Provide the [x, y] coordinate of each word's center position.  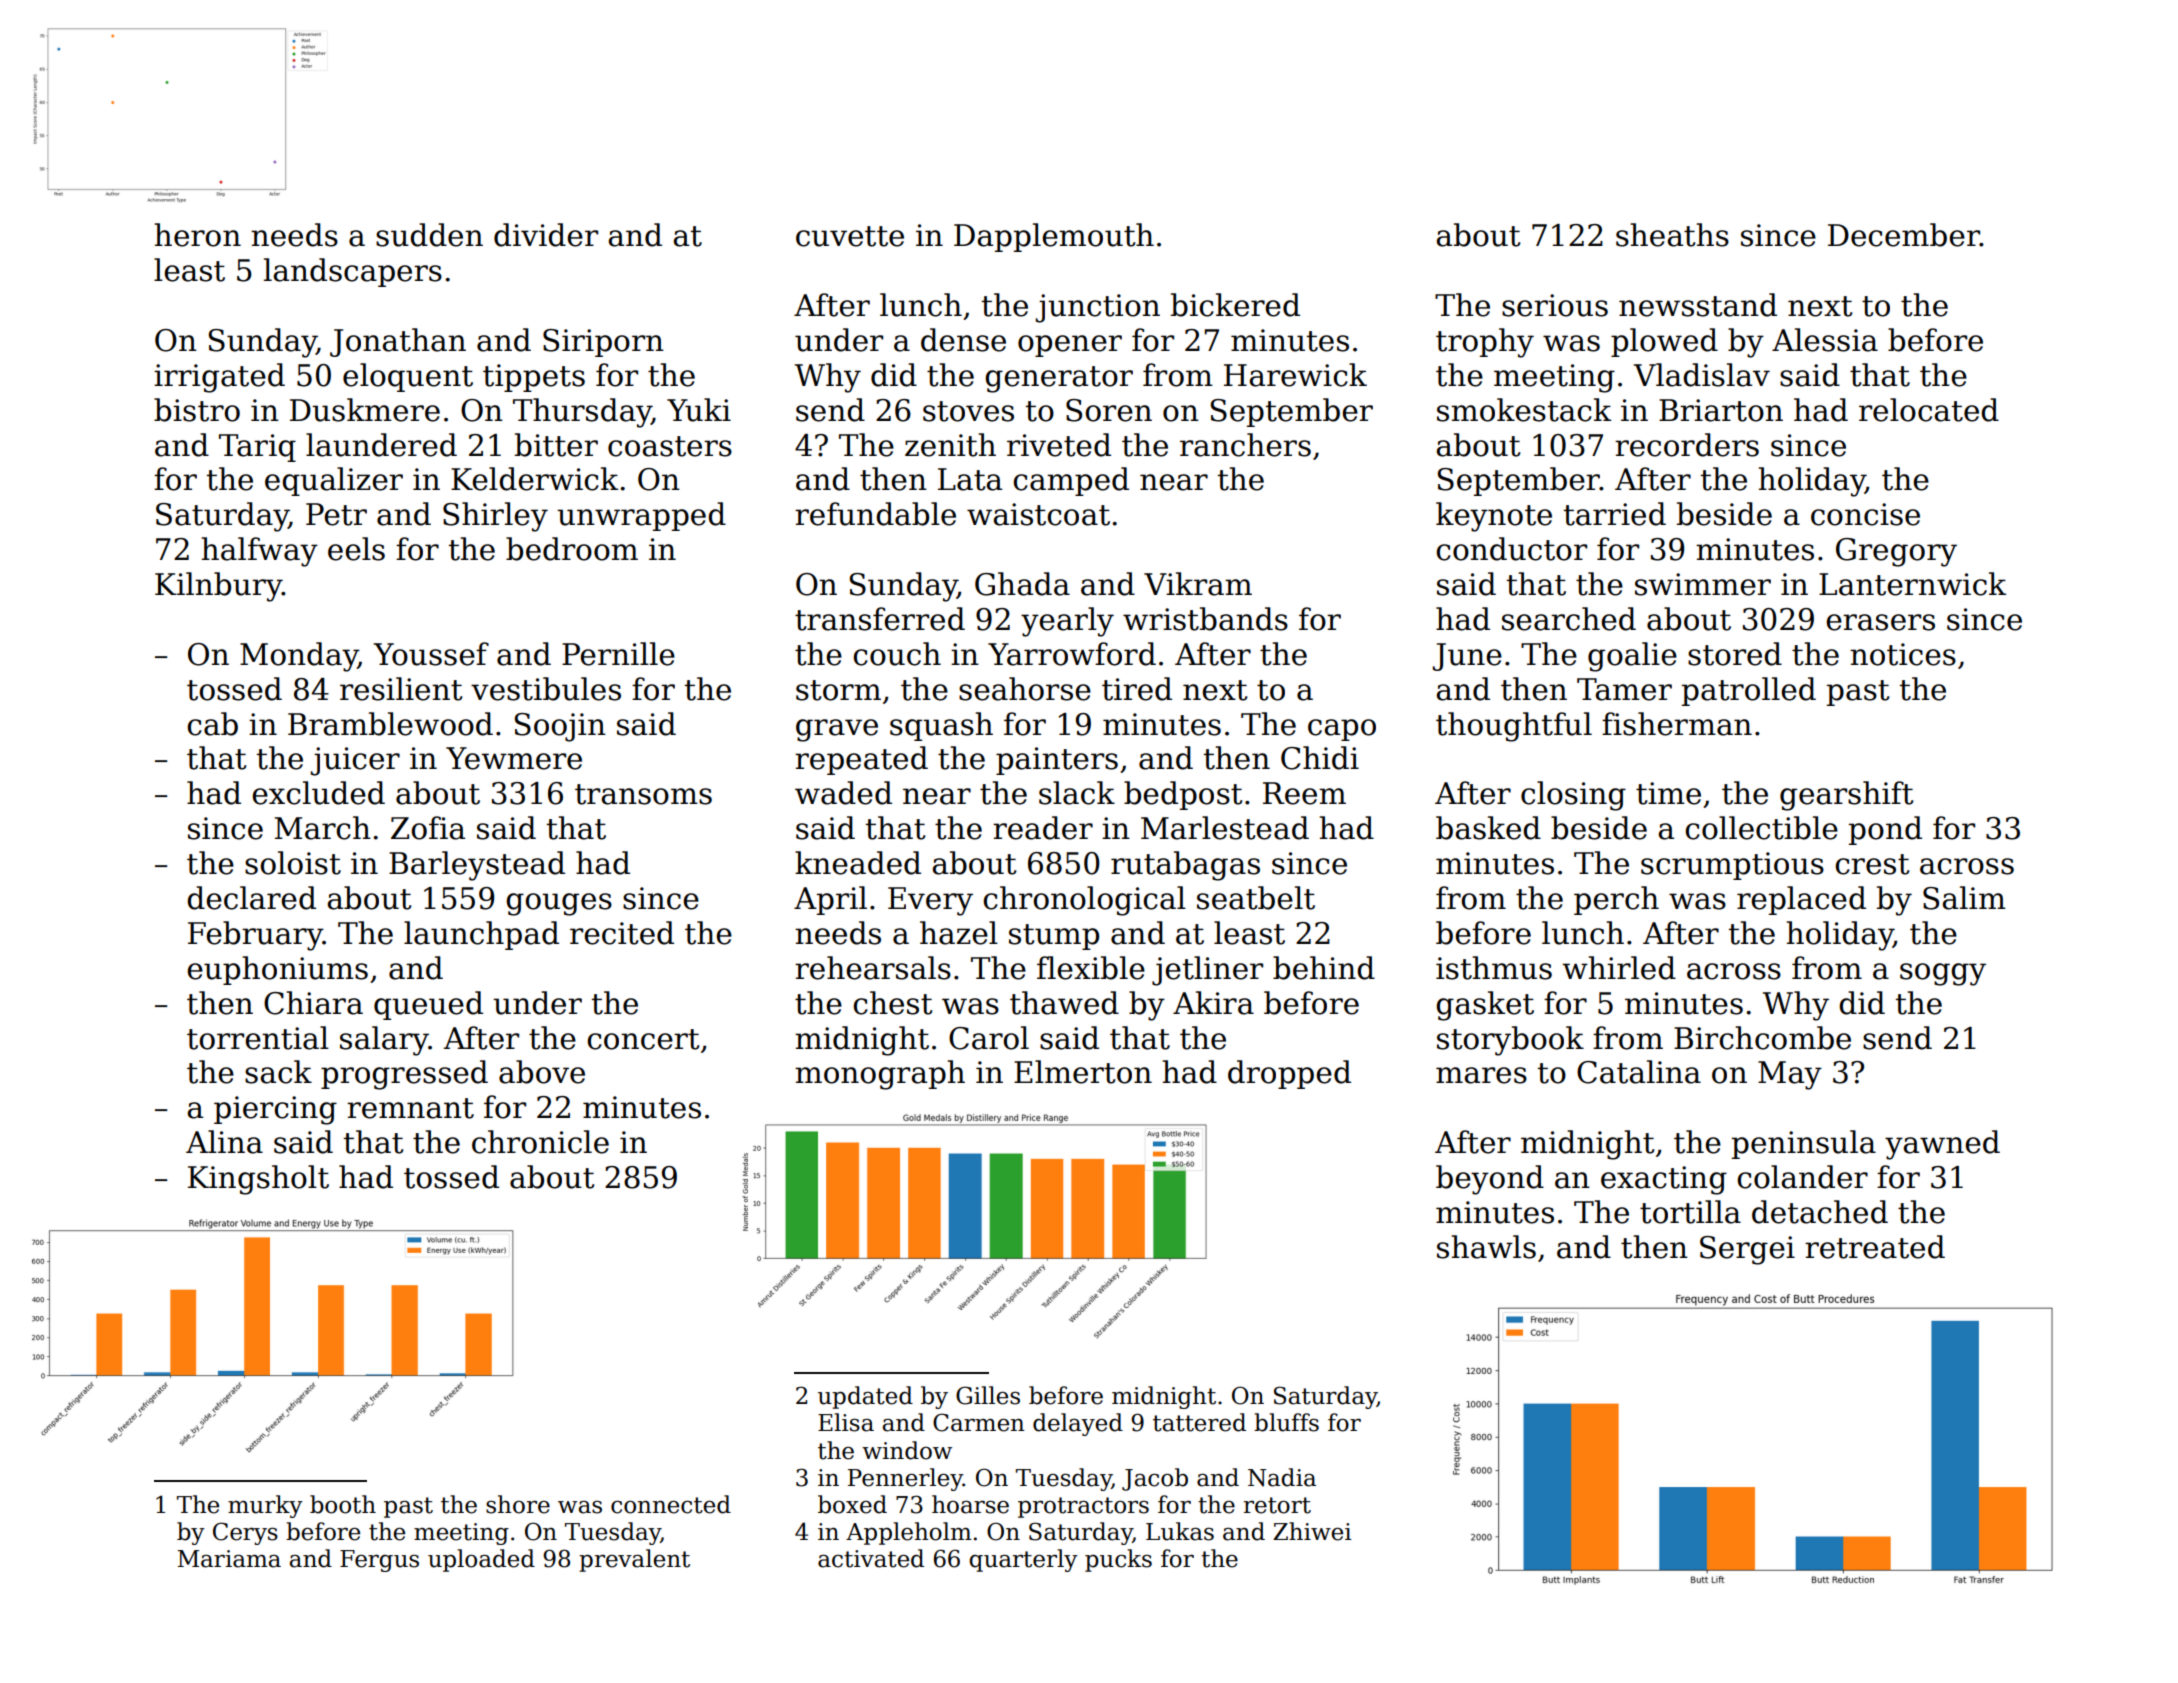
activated [871, 1558]
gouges [559, 904]
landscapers [353, 272]
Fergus [379, 1561]
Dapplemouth [1054, 237]
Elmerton [1083, 1072]
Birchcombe [1762, 1038]
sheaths [1672, 235]
